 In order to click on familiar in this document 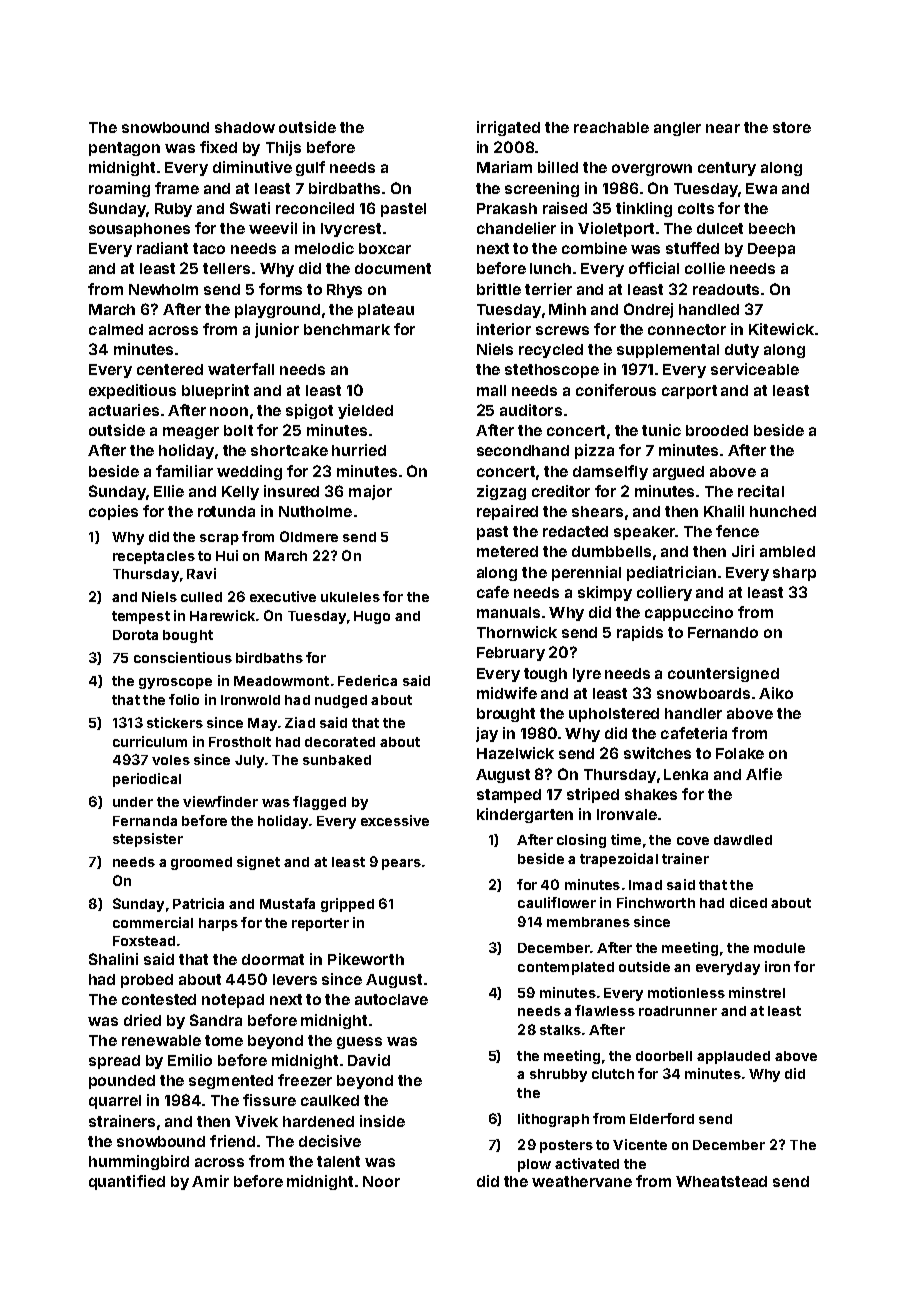, I will do `click(184, 471)`.
